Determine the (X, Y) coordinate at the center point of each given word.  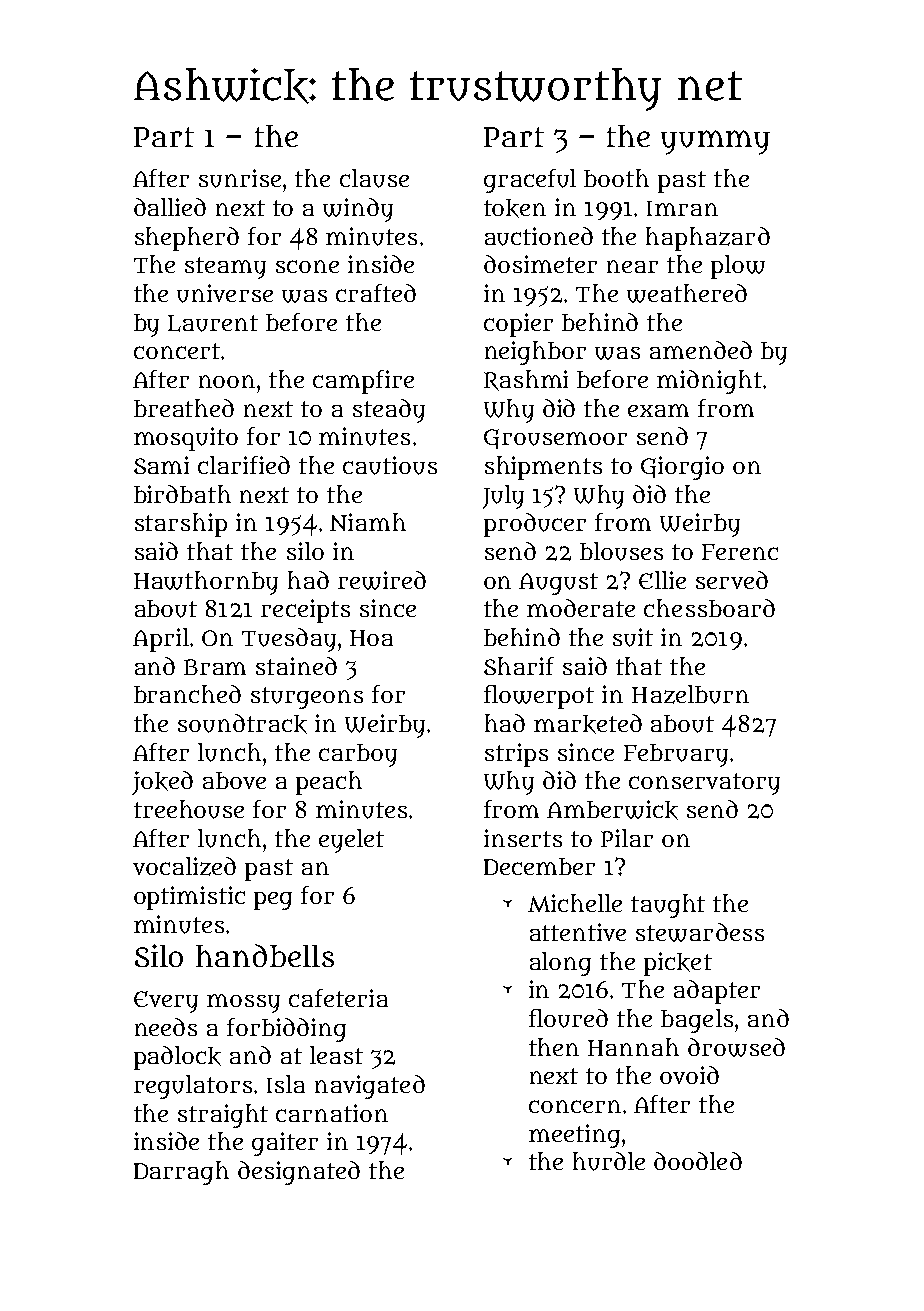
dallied (170, 207)
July (503, 497)
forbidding (286, 1030)
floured (568, 1018)
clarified (244, 465)
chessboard (709, 608)
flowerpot (539, 697)
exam (658, 410)
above (234, 780)
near (632, 266)
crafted (376, 293)
